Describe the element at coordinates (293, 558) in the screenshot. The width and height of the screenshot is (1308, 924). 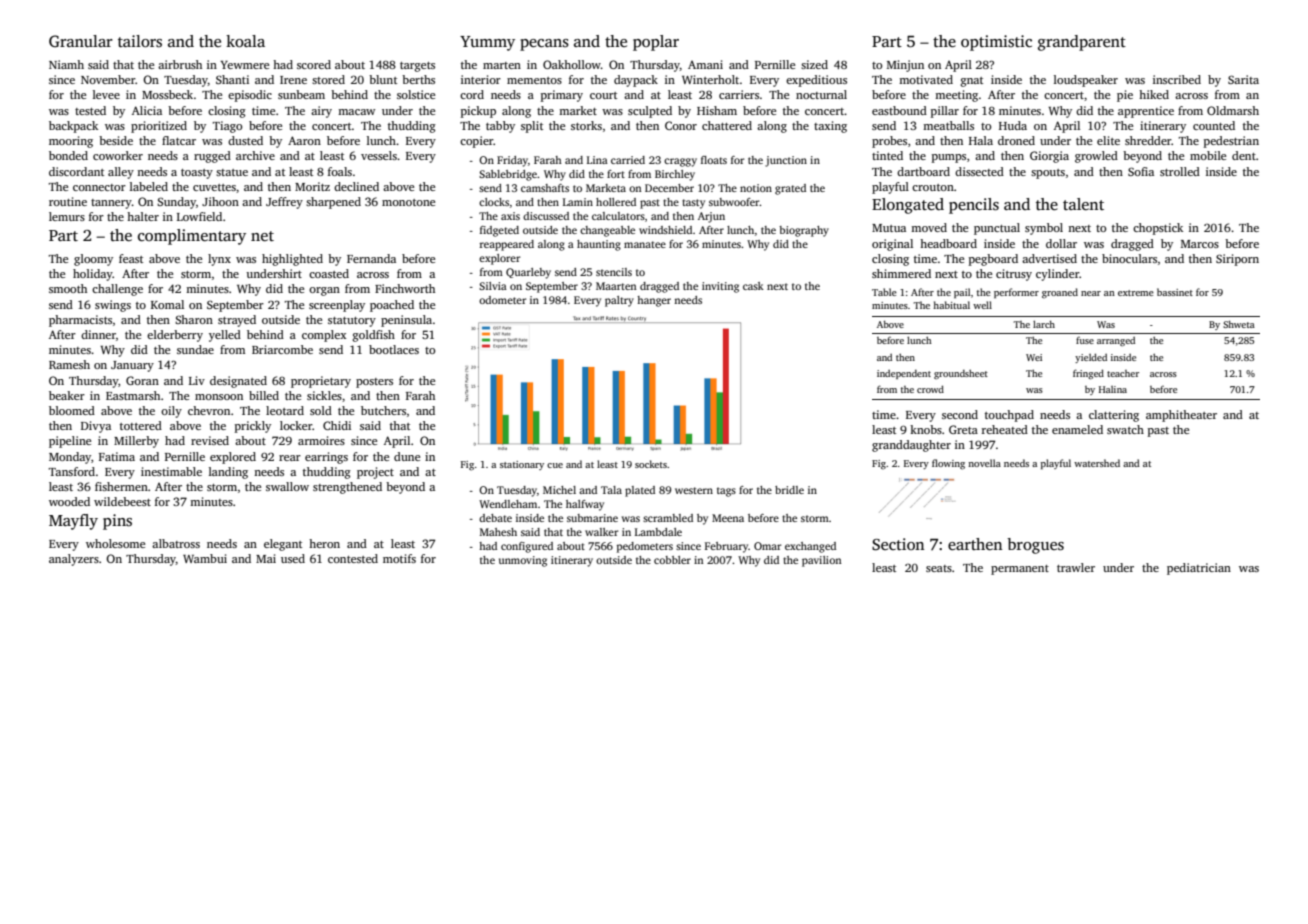
I see `used` at that location.
